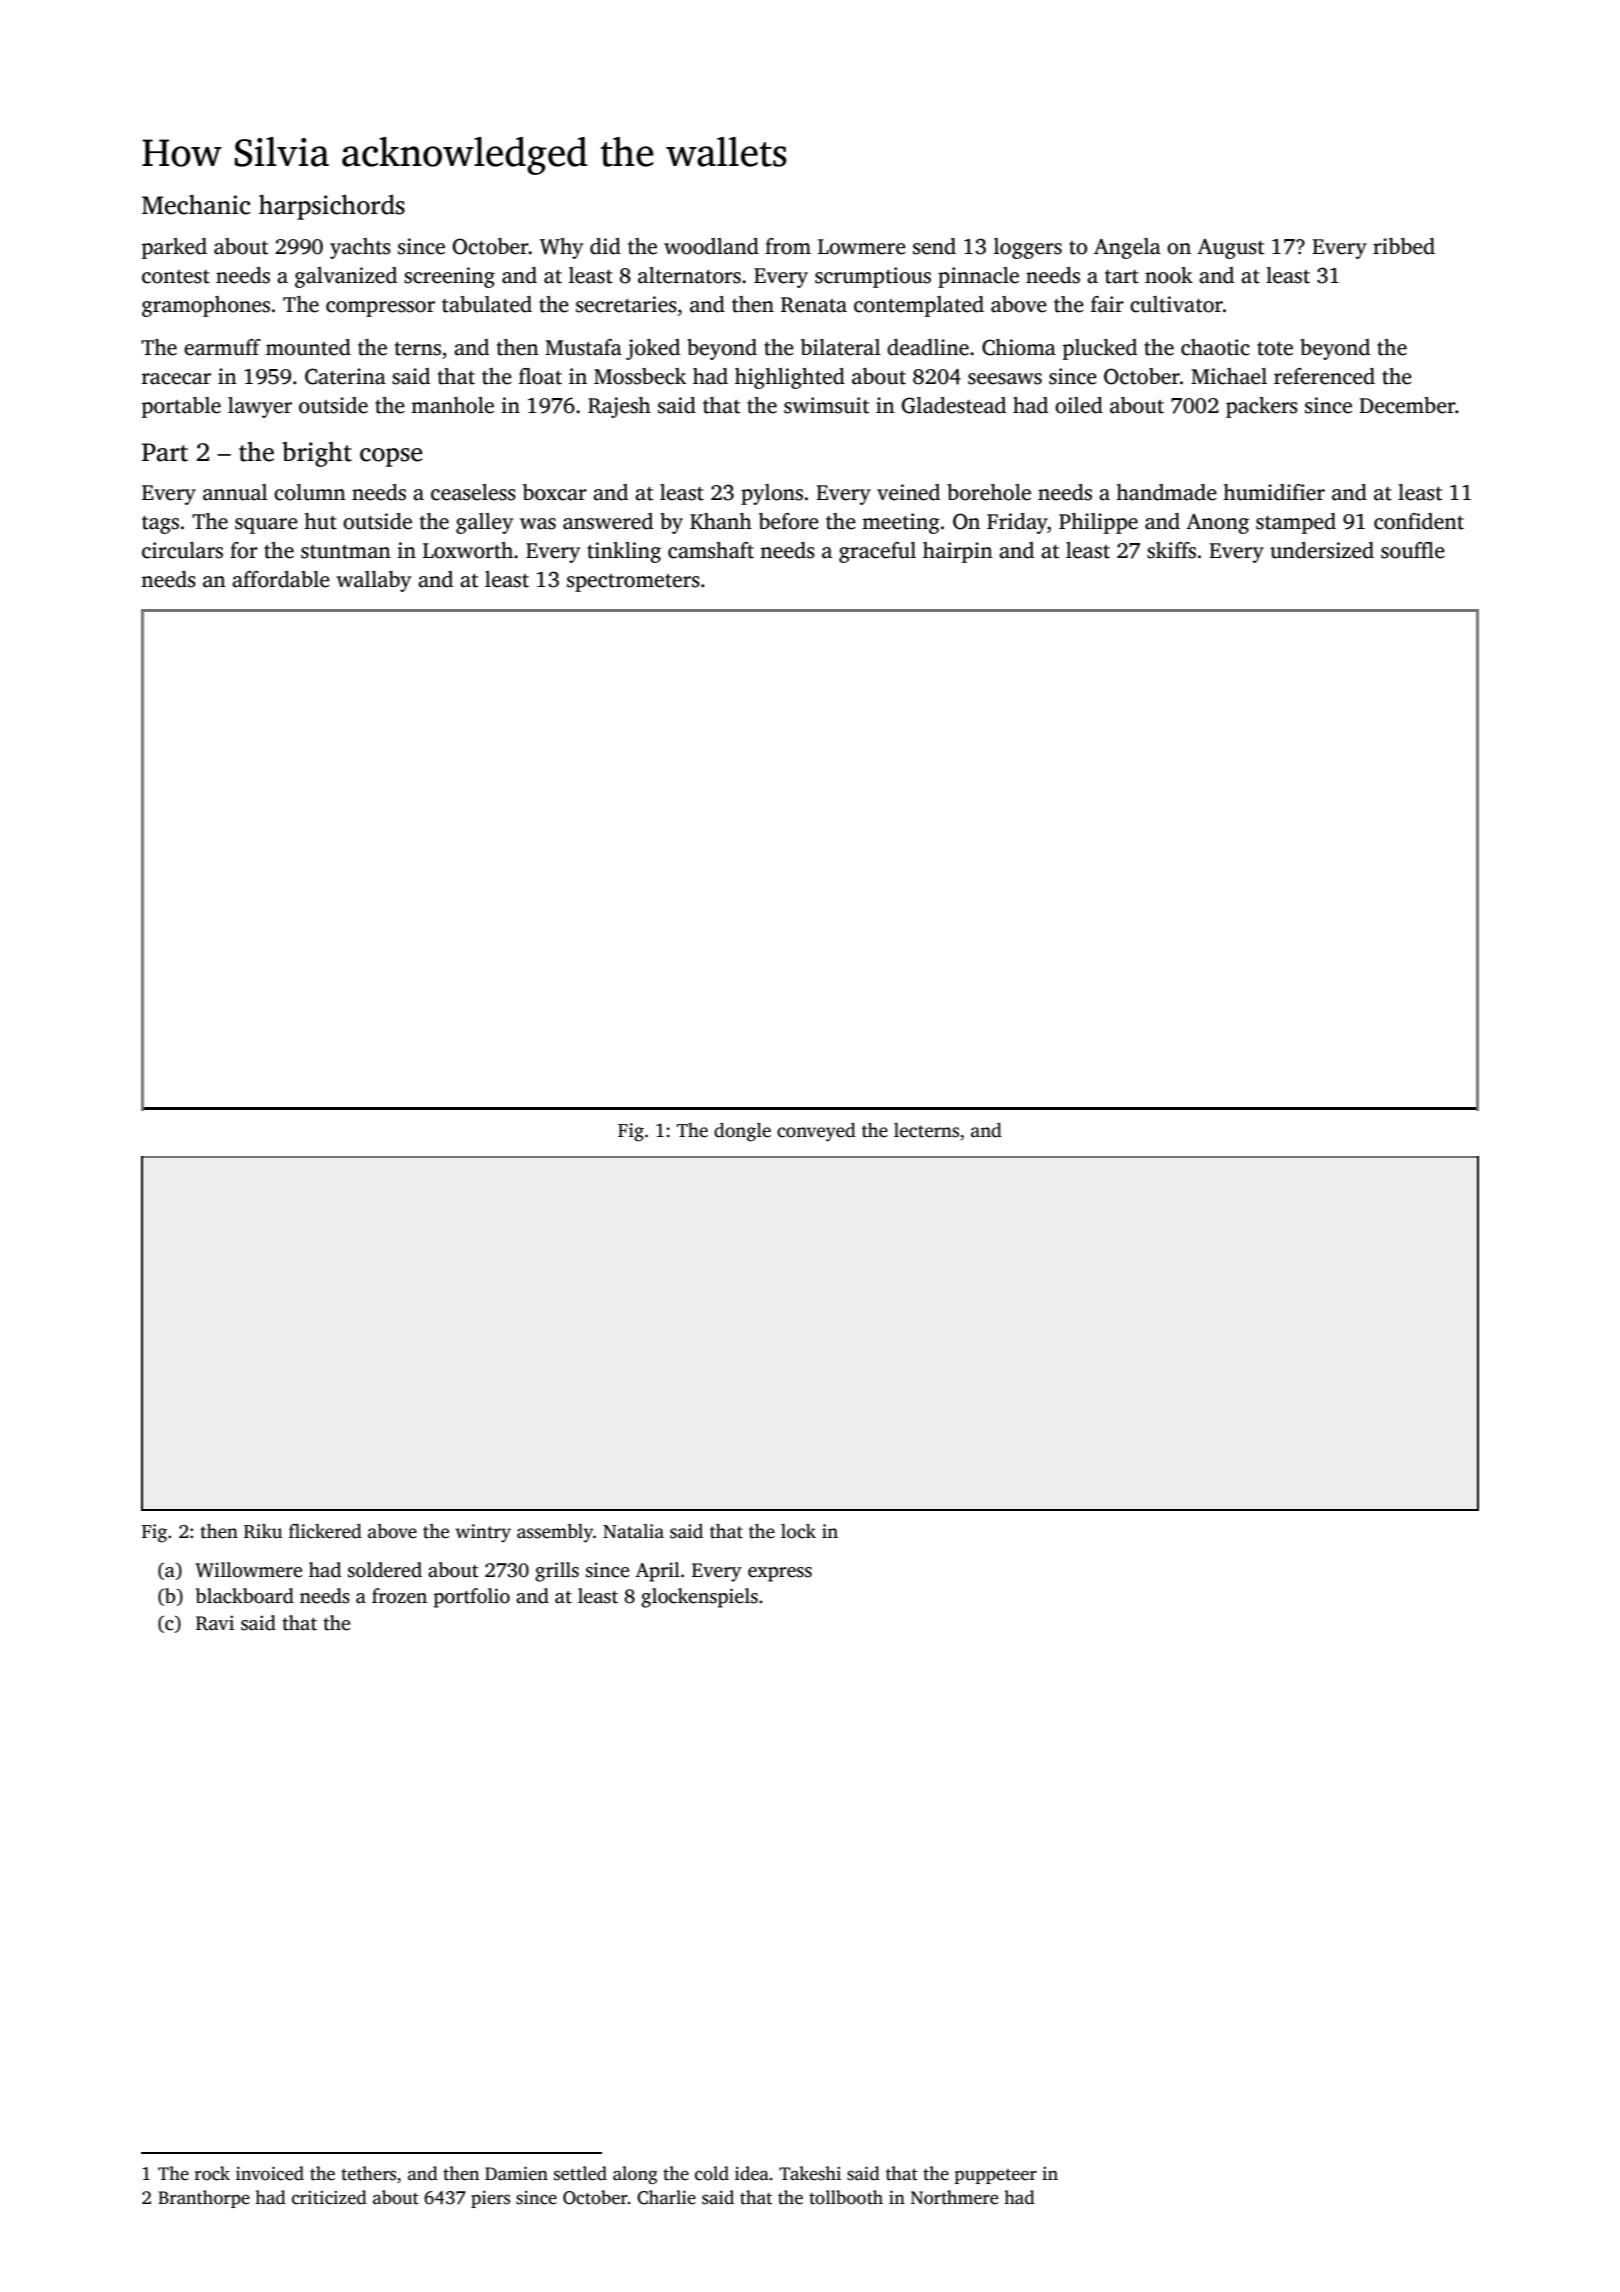 Image resolution: width=1620 pixels, height=2292 pixels. What do you see at coordinates (483, 1533) in the screenshot?
I see `wintry` at bounding box center [483, 1533].
